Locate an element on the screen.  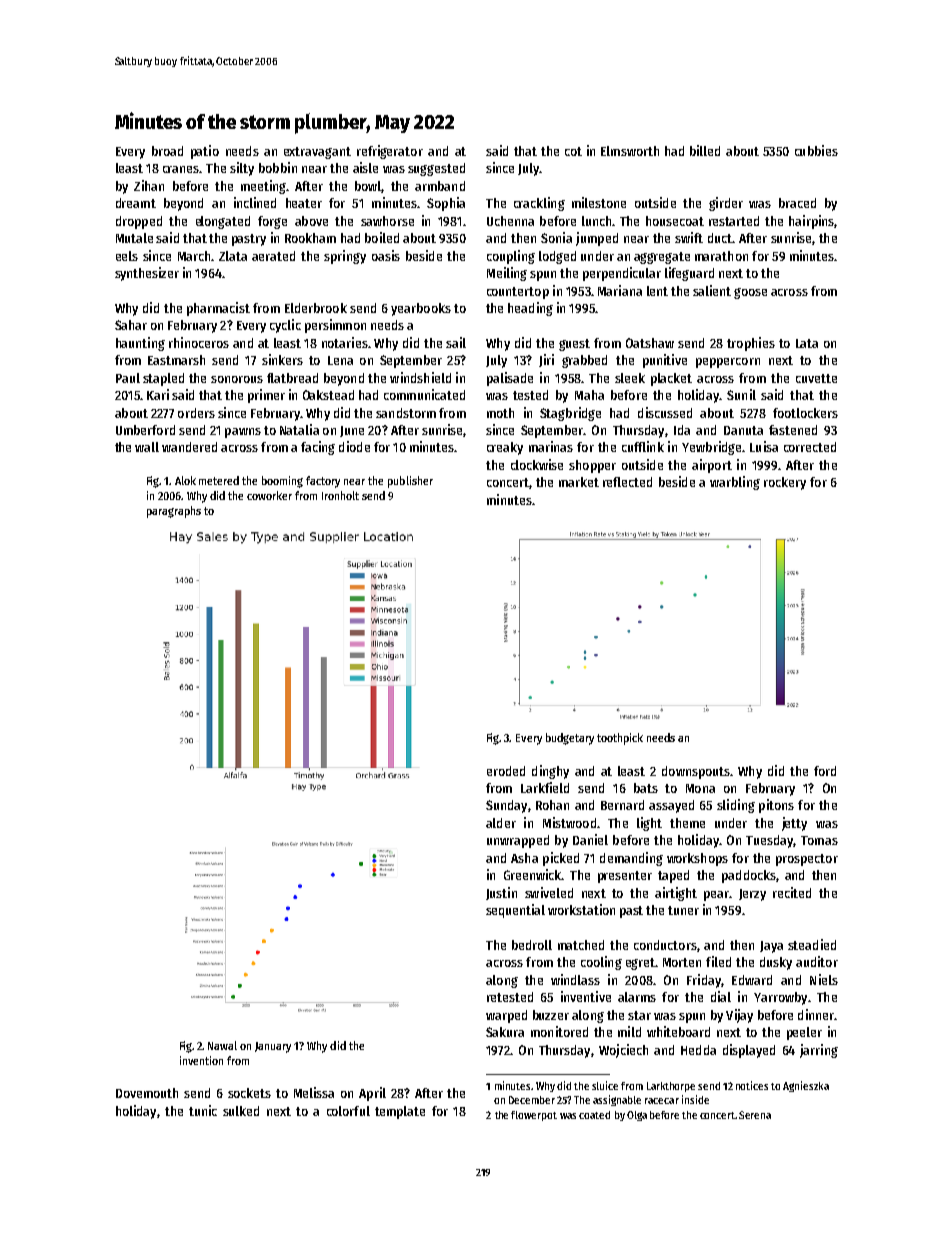
budgetary is located at coordinates (570, 739).
